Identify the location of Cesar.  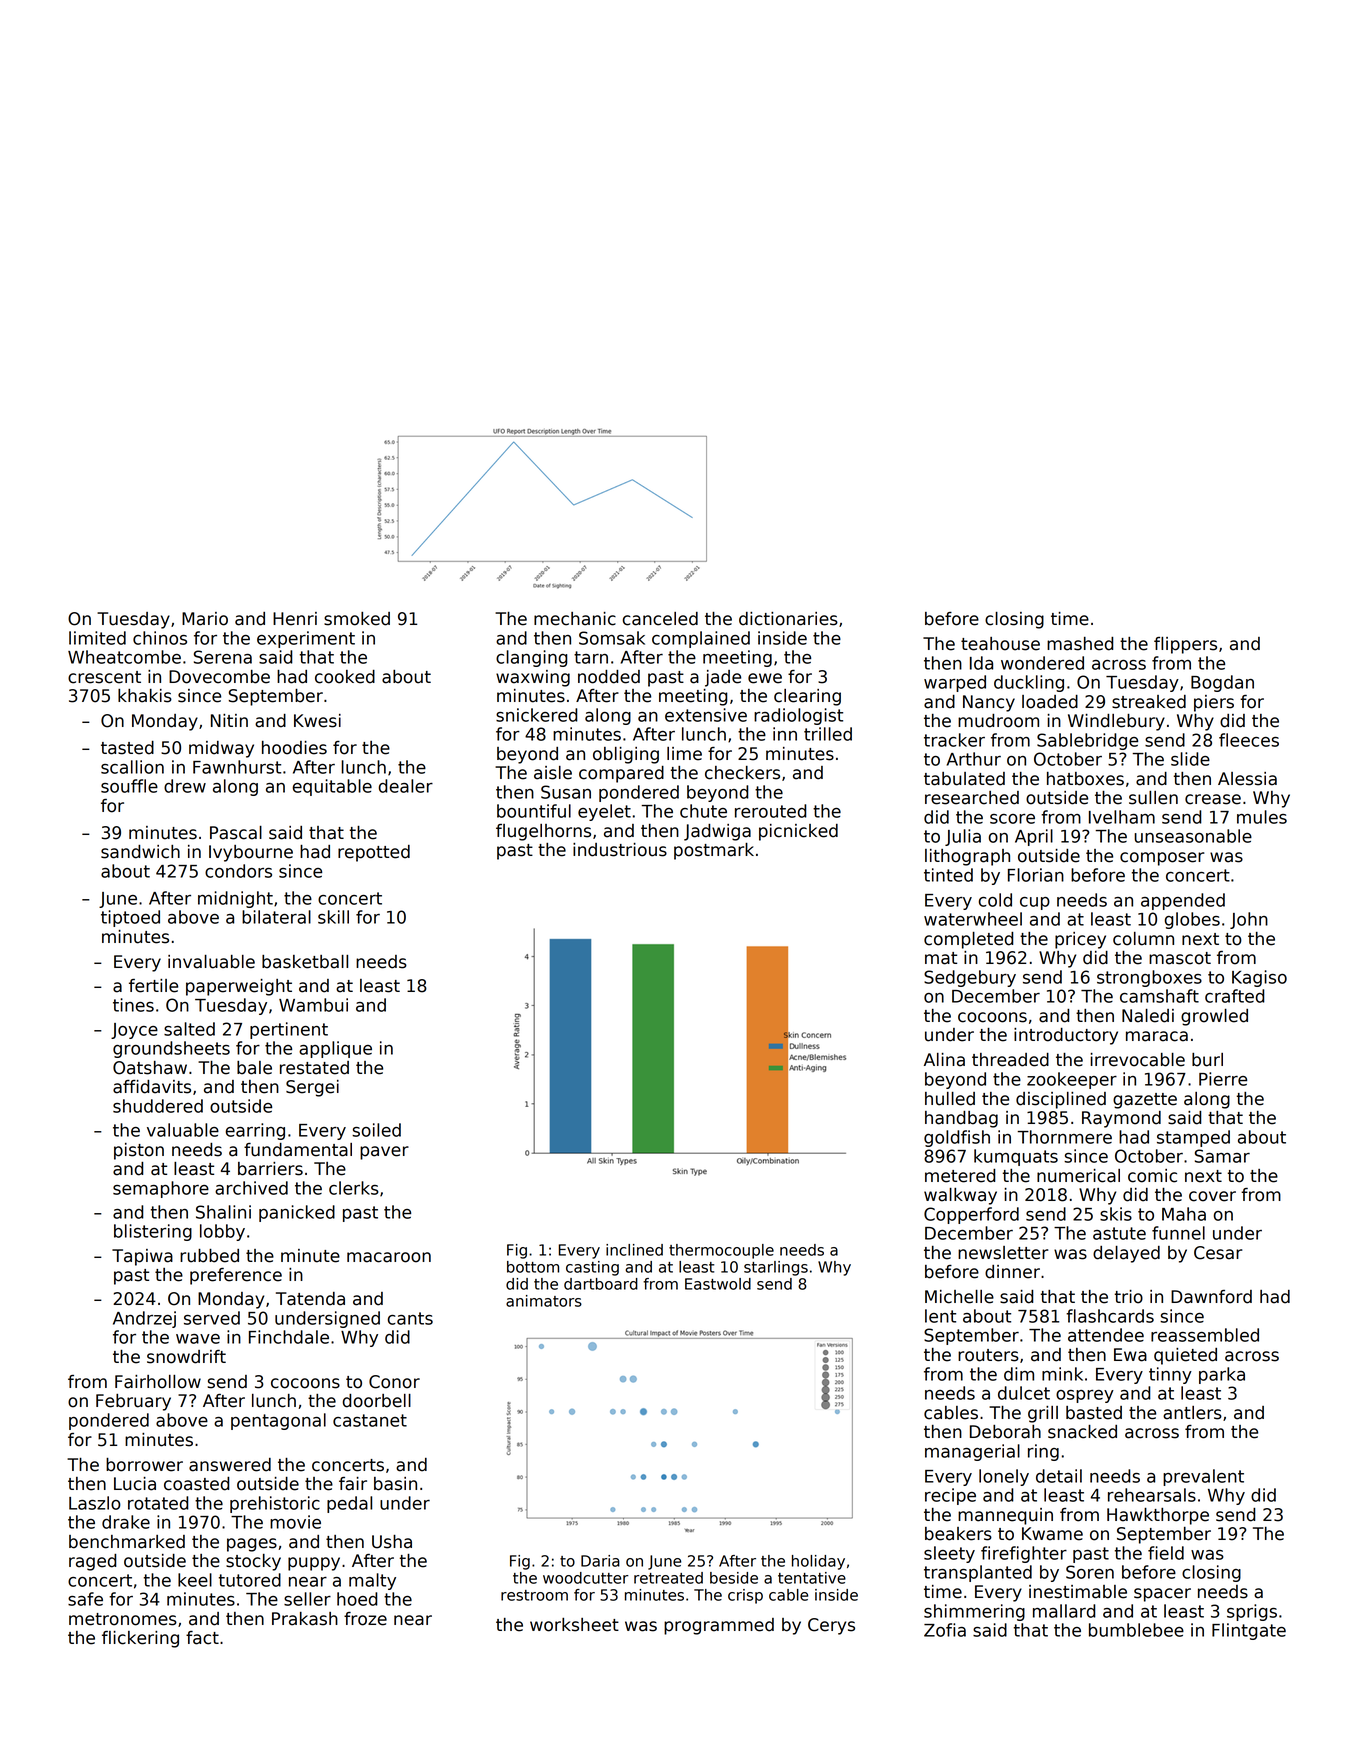
(1218, 1253).
